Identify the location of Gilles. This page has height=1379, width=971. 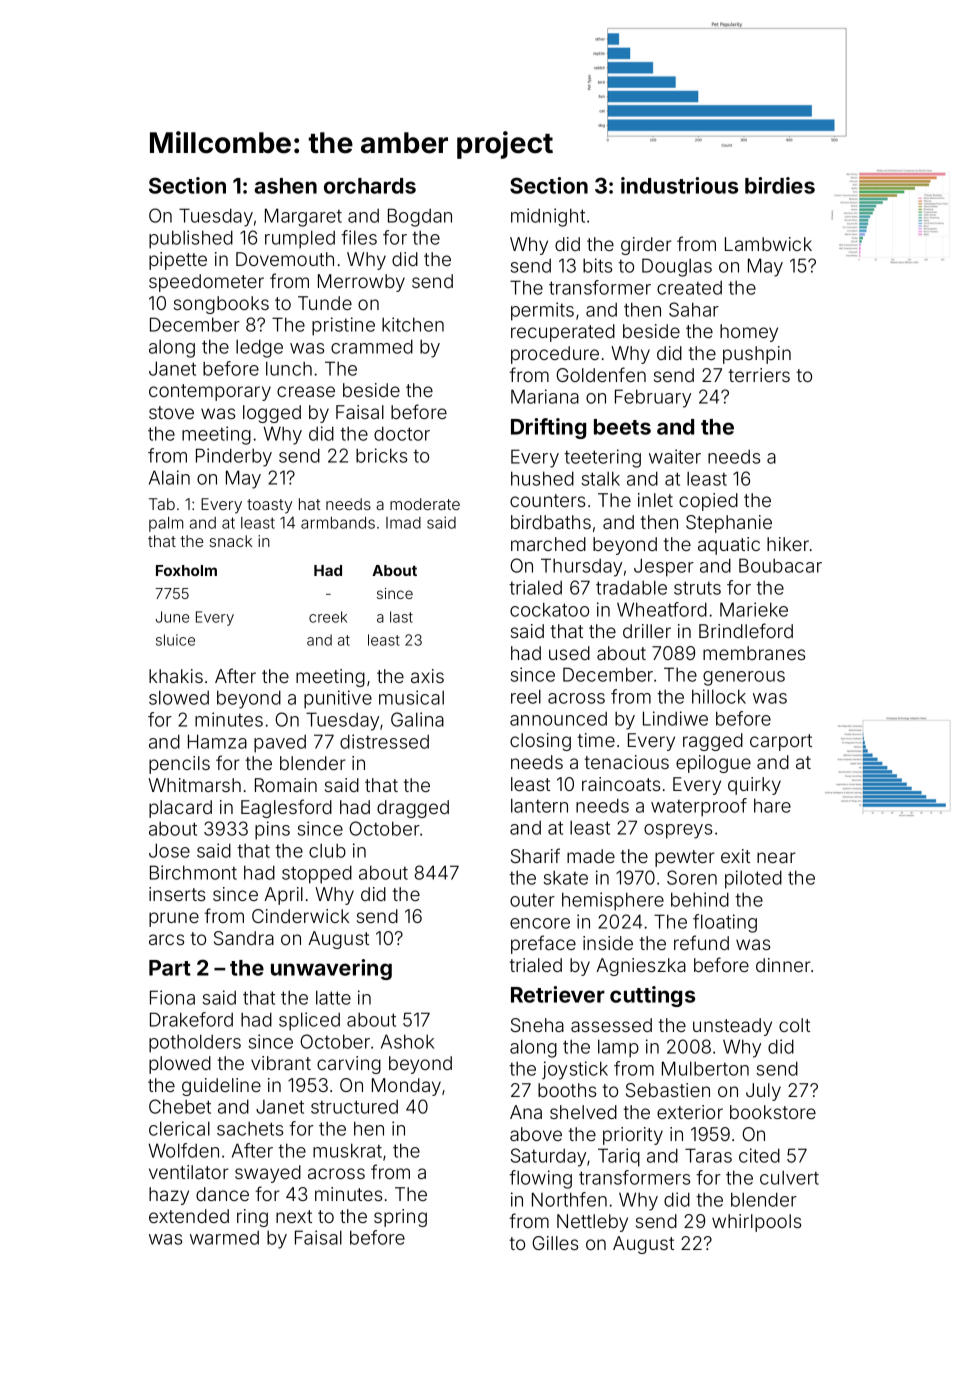
(555, 1243).
